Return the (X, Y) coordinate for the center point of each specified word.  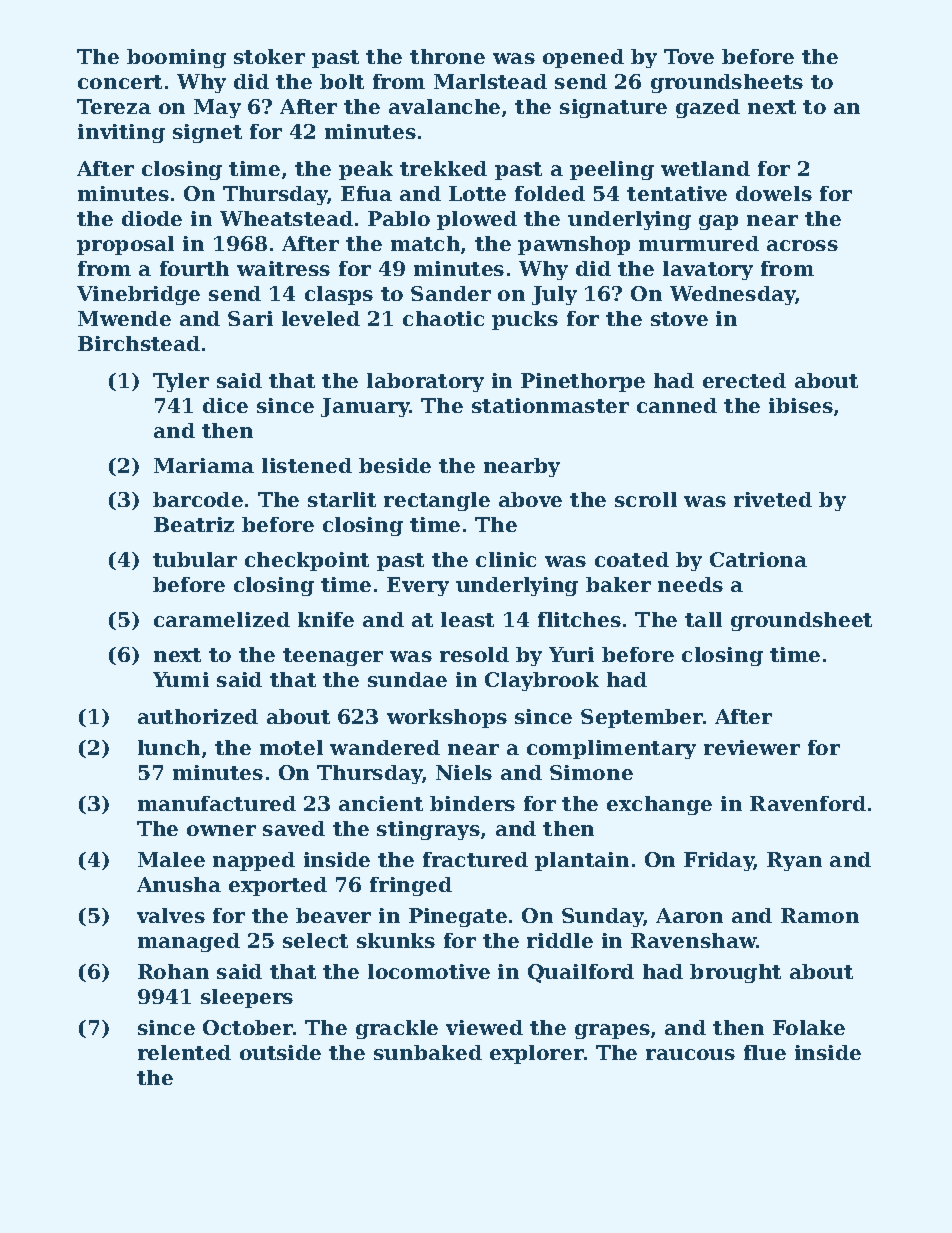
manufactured (217, 803)
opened (583, 58)
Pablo (399, 218)
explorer (537, 1054)
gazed (708, 108)
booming (176, 58)
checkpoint (307, 561)
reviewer (752, 747)
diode (152, 218)
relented (184, 1052)
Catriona (758, 559)
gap (718, 222)
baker (618, 584)
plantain (582, 861)
